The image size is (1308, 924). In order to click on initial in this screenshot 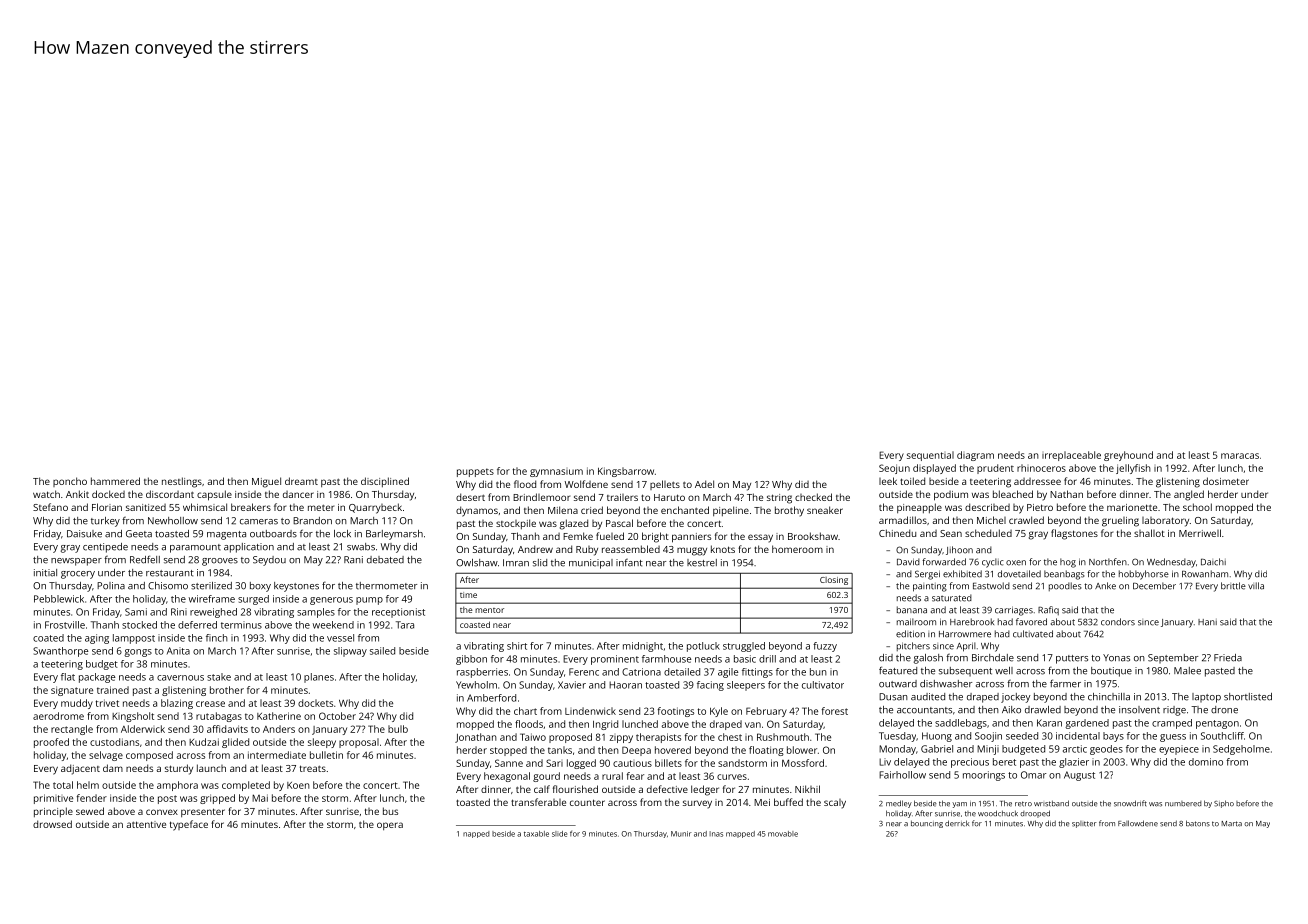, I will do `click(45, 573)`.
